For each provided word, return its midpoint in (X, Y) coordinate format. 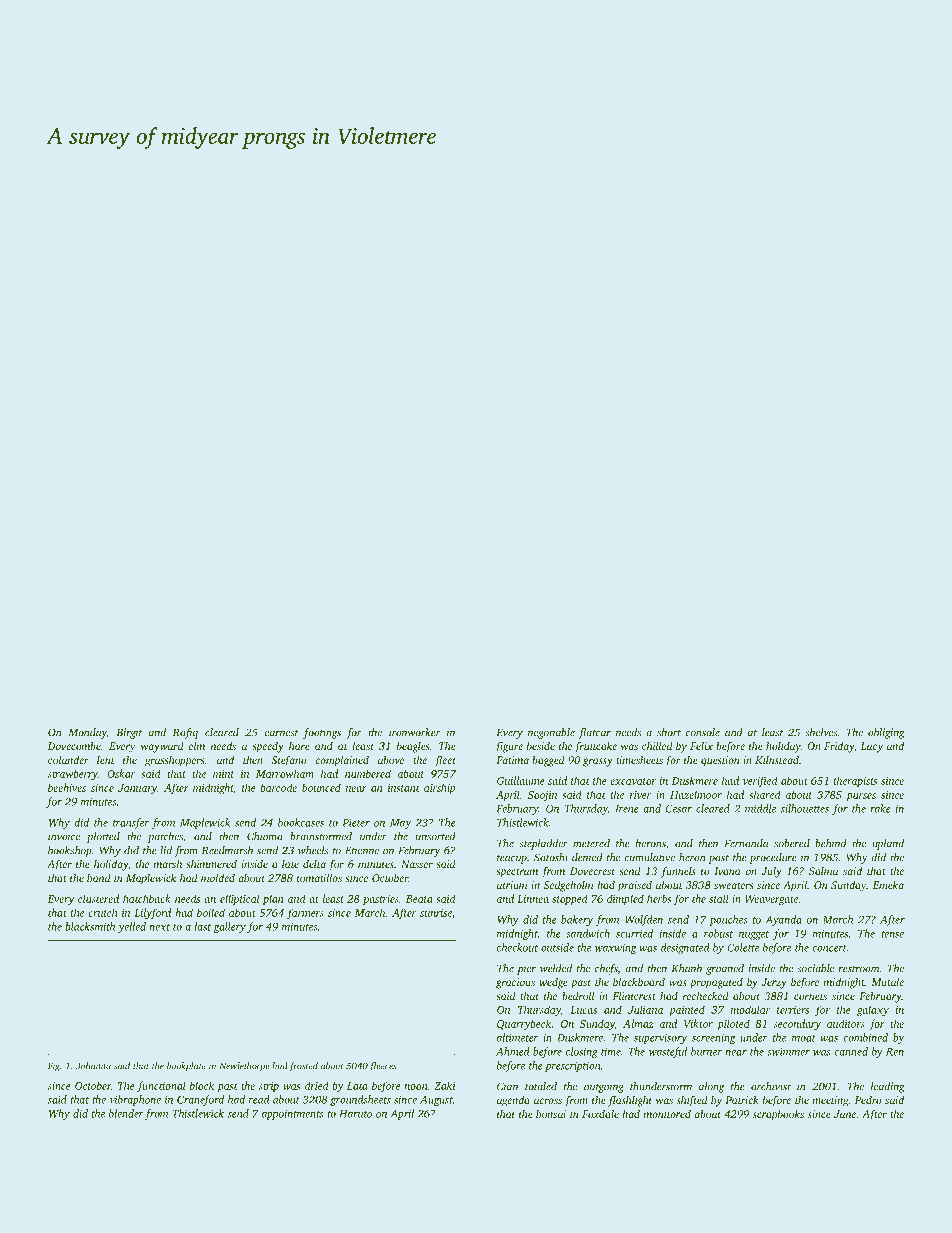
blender (126, 1113)
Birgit (129, 733)
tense (892, 934)
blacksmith (90, 926)
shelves (821, 732)
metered (591, 843)
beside (541, 745)
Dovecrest (592, 871)
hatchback (147, 898)
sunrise (436, 913)
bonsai (551, 1114)
